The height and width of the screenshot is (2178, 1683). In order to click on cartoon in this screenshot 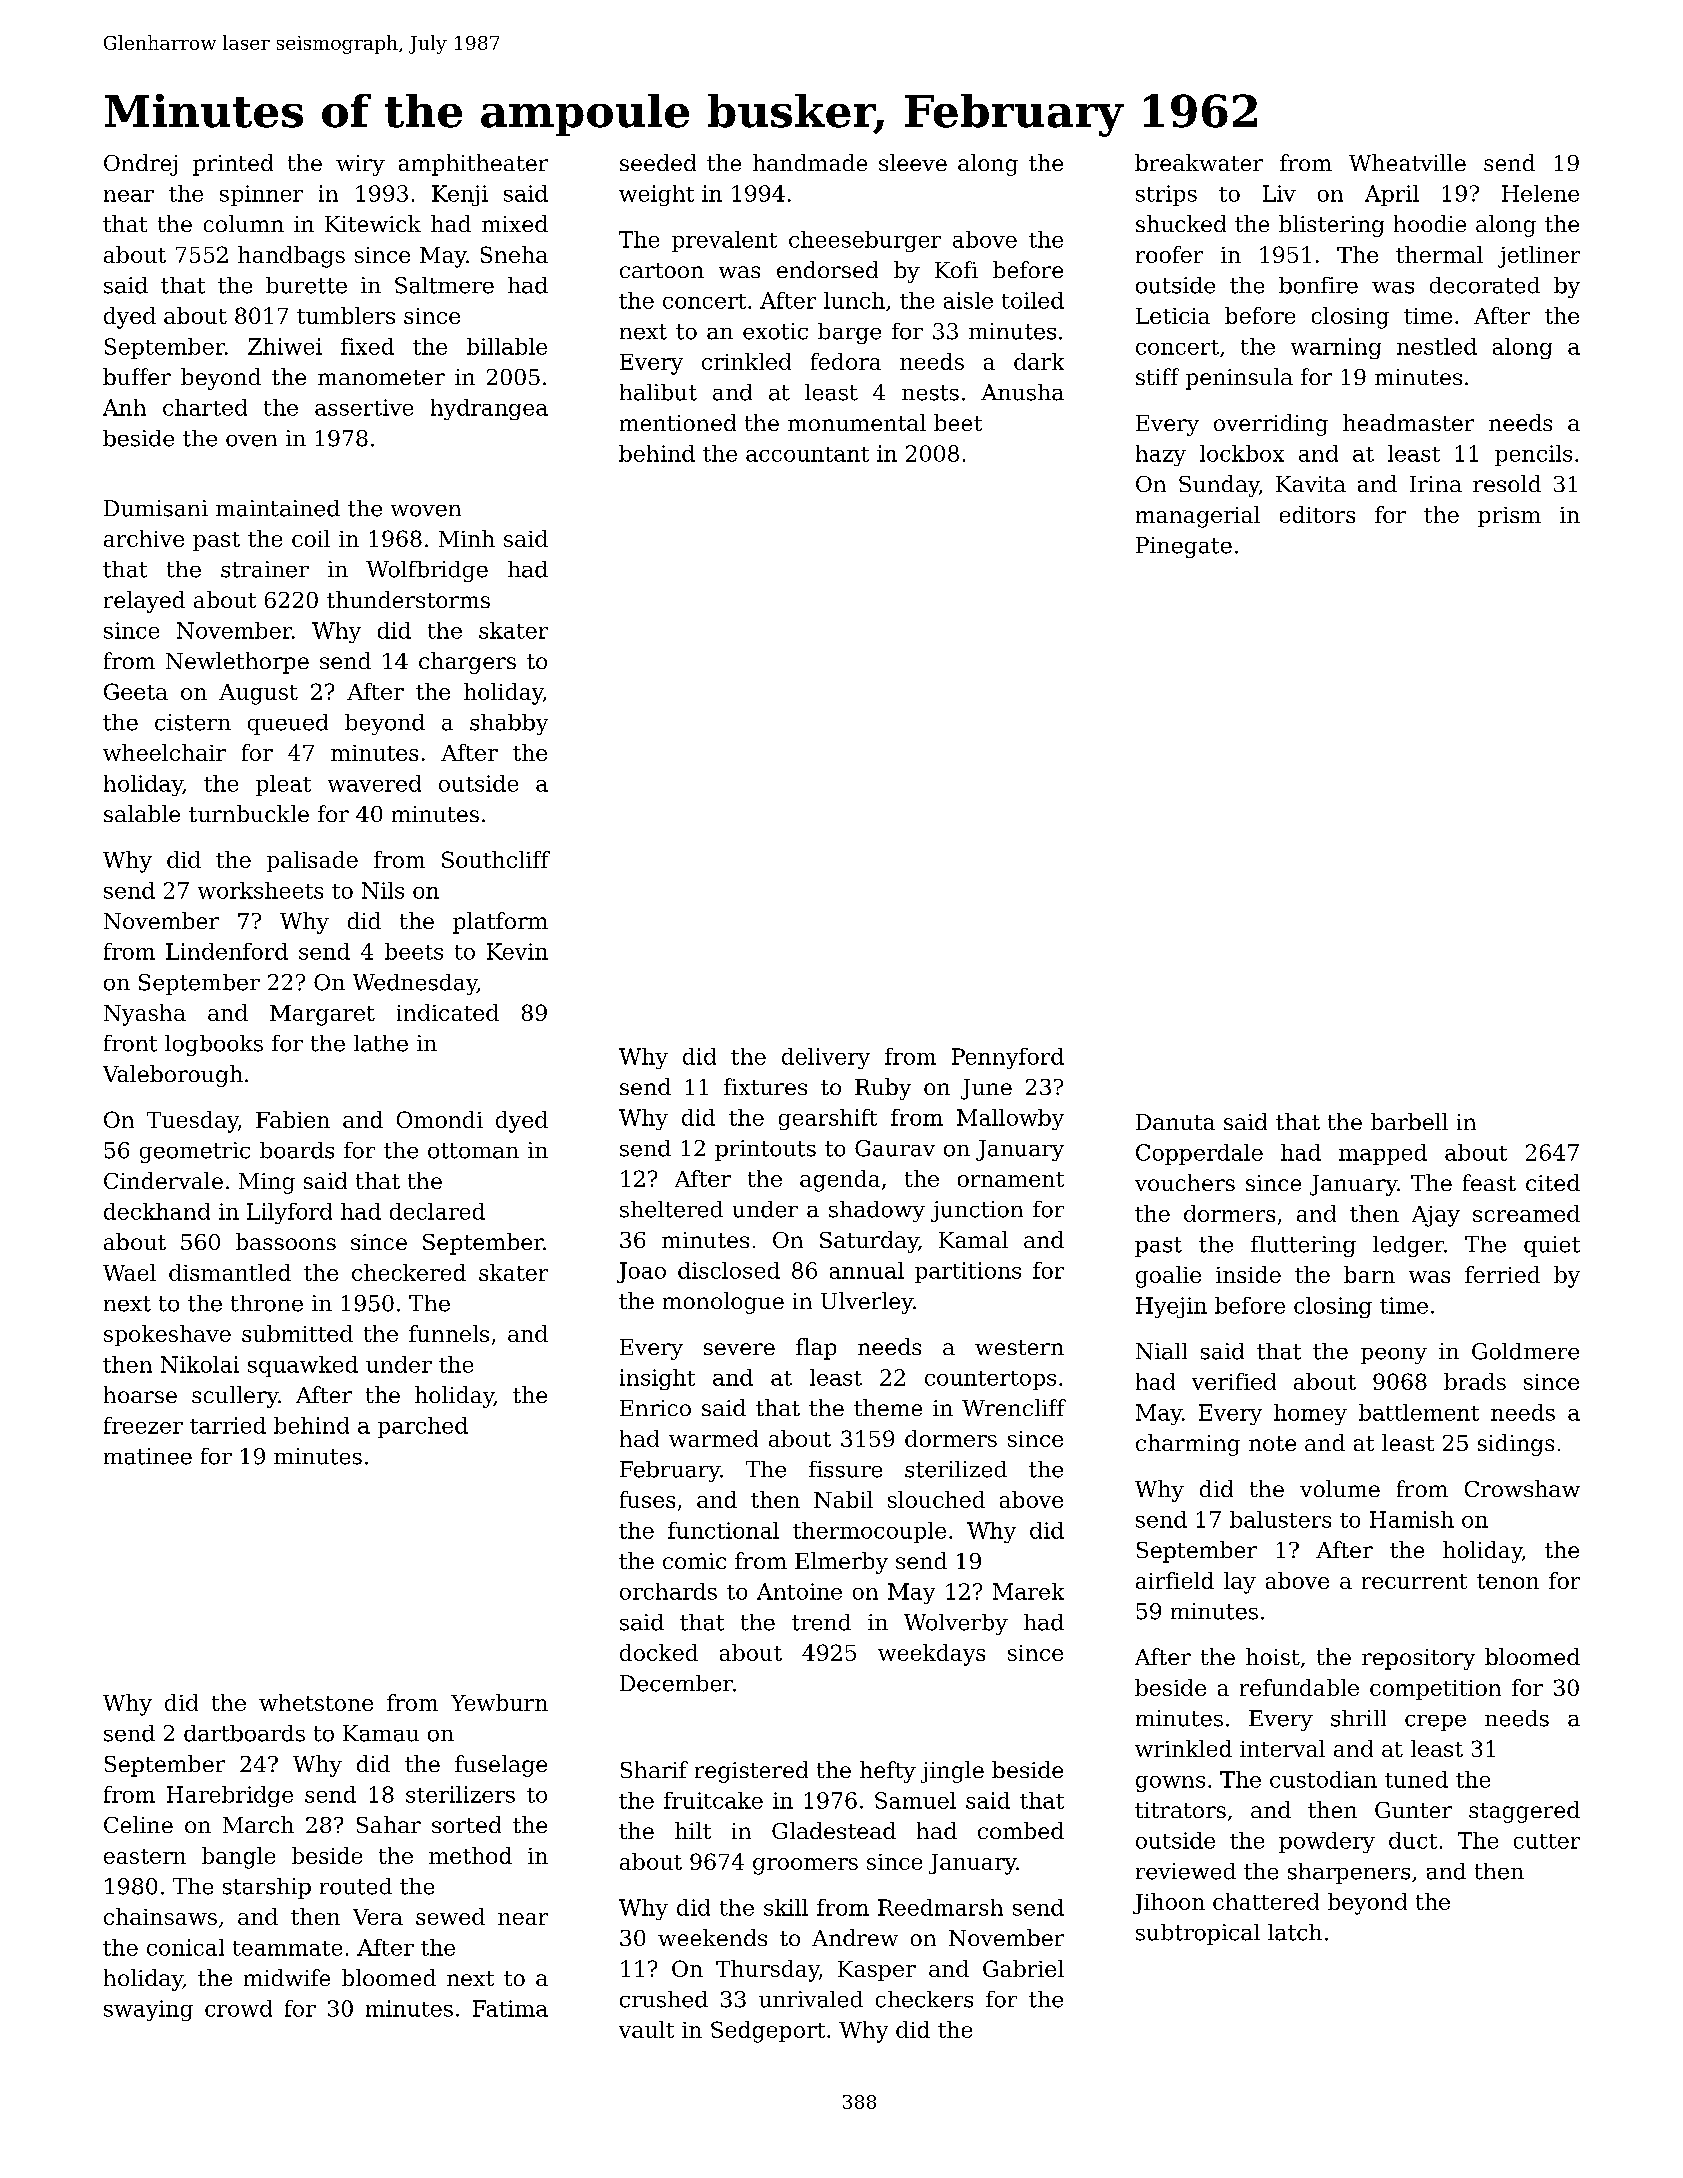, I will do `click(662, 270)`.
